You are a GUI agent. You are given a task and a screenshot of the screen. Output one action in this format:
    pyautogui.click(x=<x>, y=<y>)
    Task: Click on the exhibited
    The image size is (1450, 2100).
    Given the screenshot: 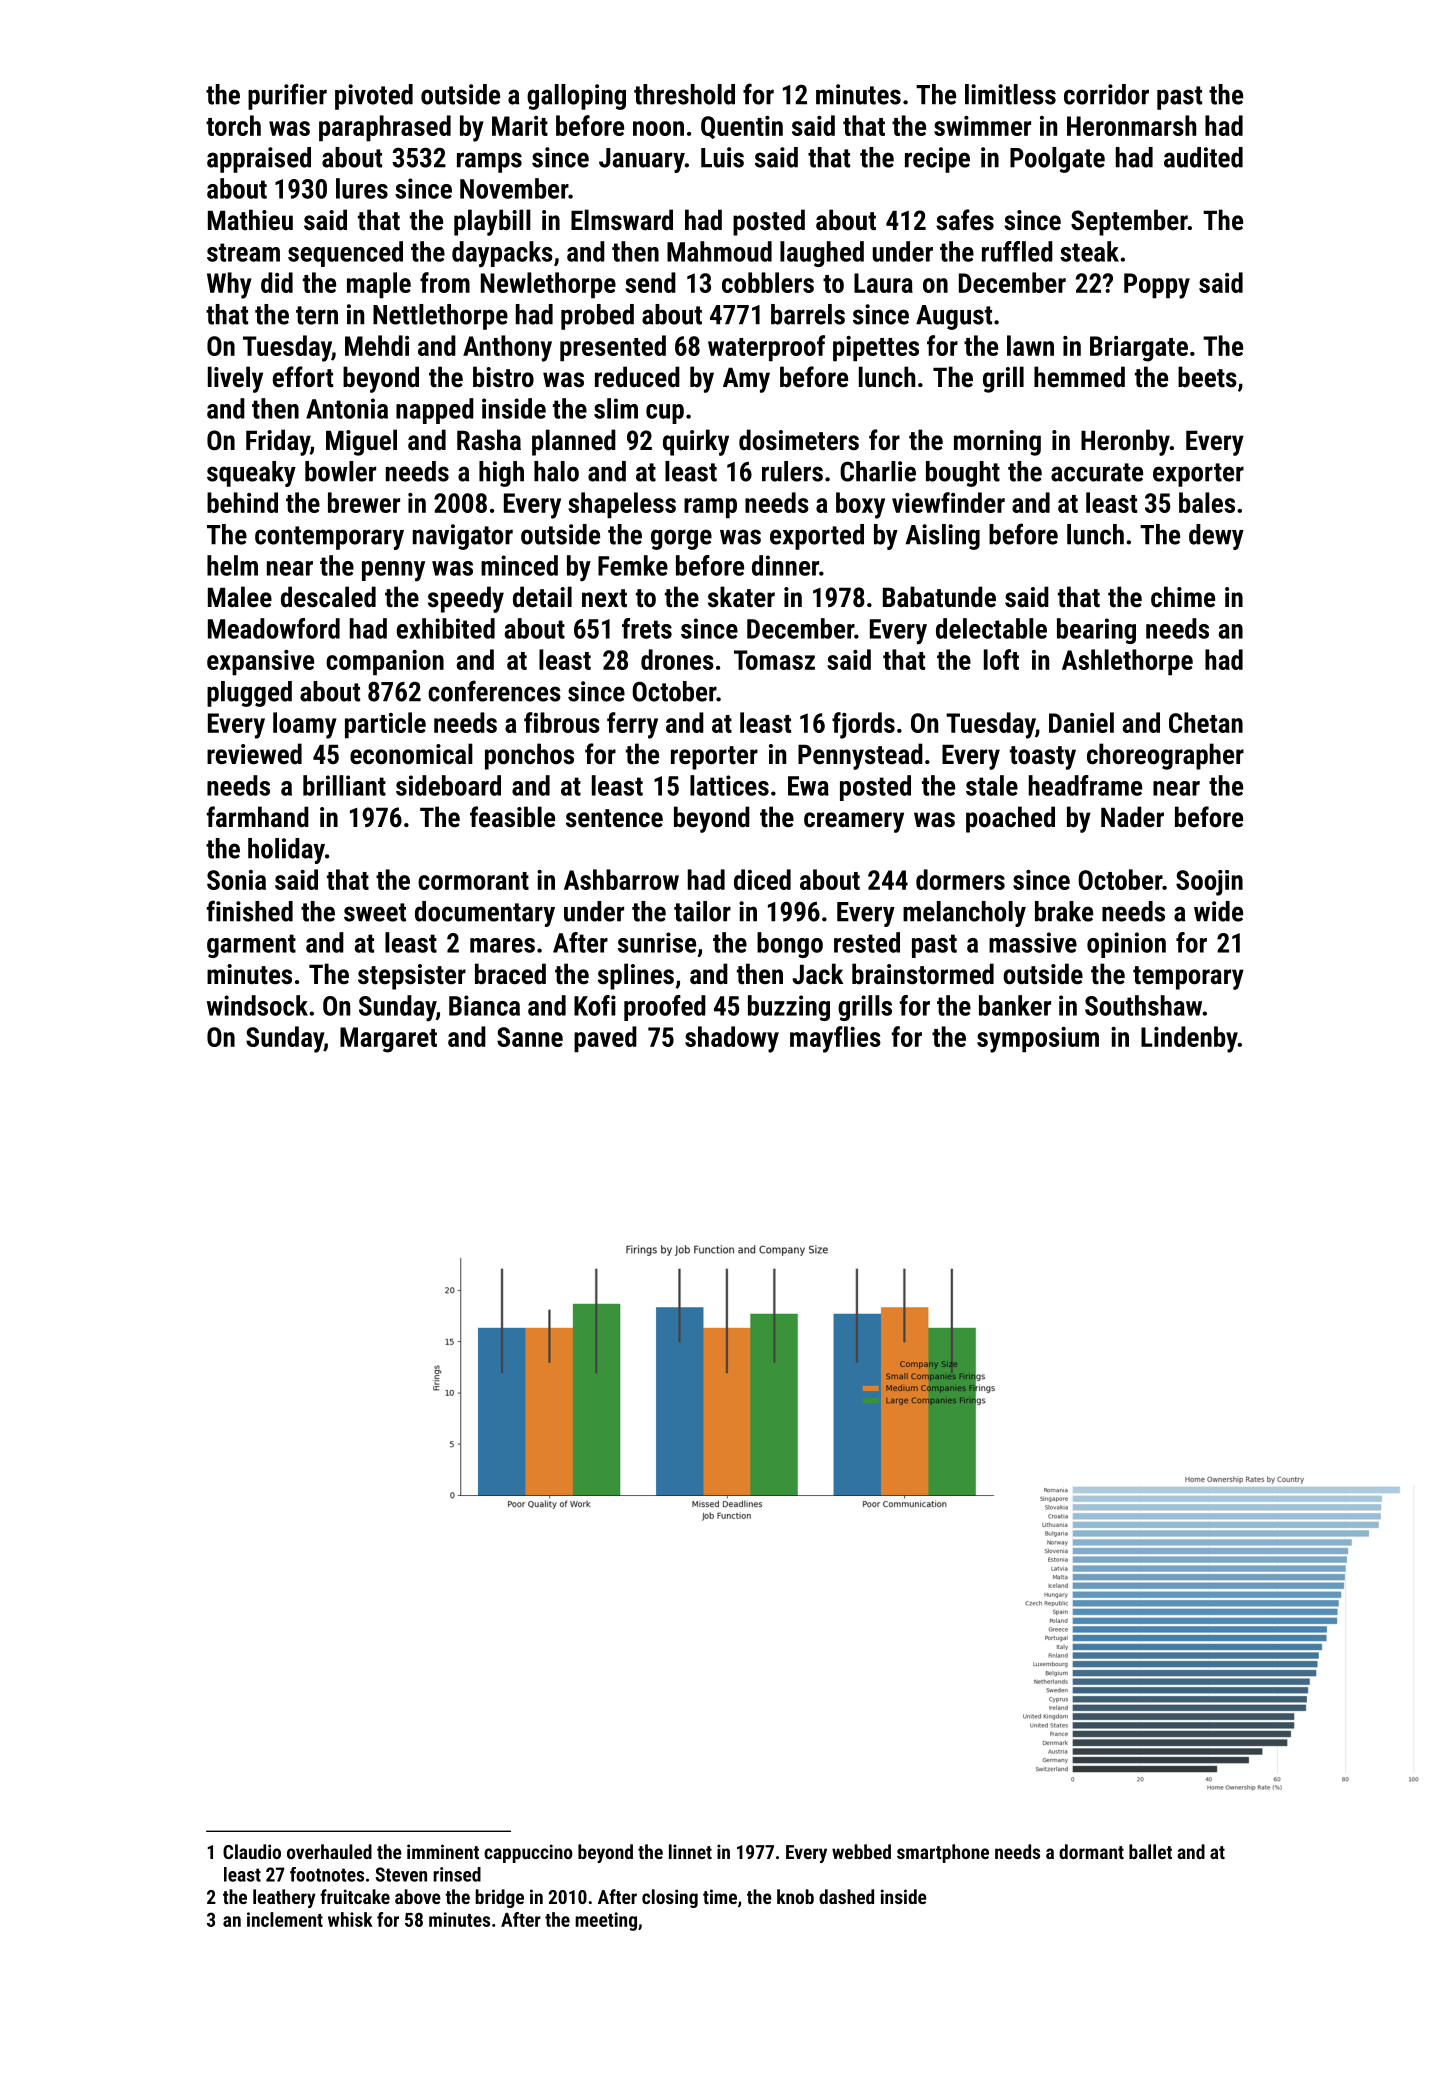 What is the action you would take?
    pyautogui.click(x=446, y=628)
